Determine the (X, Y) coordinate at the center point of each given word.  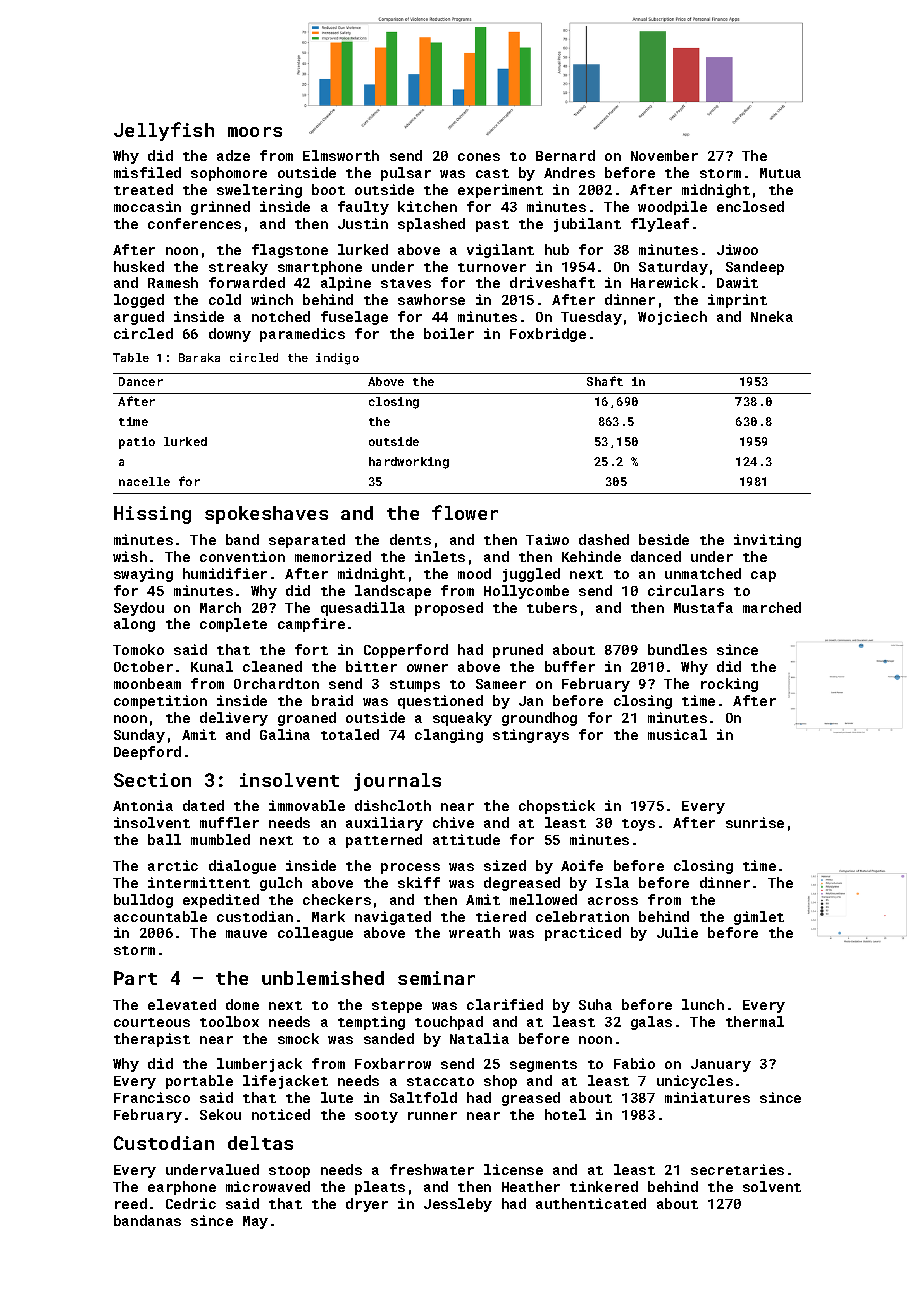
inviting (767, 541)
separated (307, 541)
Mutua (780, 173)
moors (255, 132)
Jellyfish (164, 131)
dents (410, 539)
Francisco (152, 1097)
